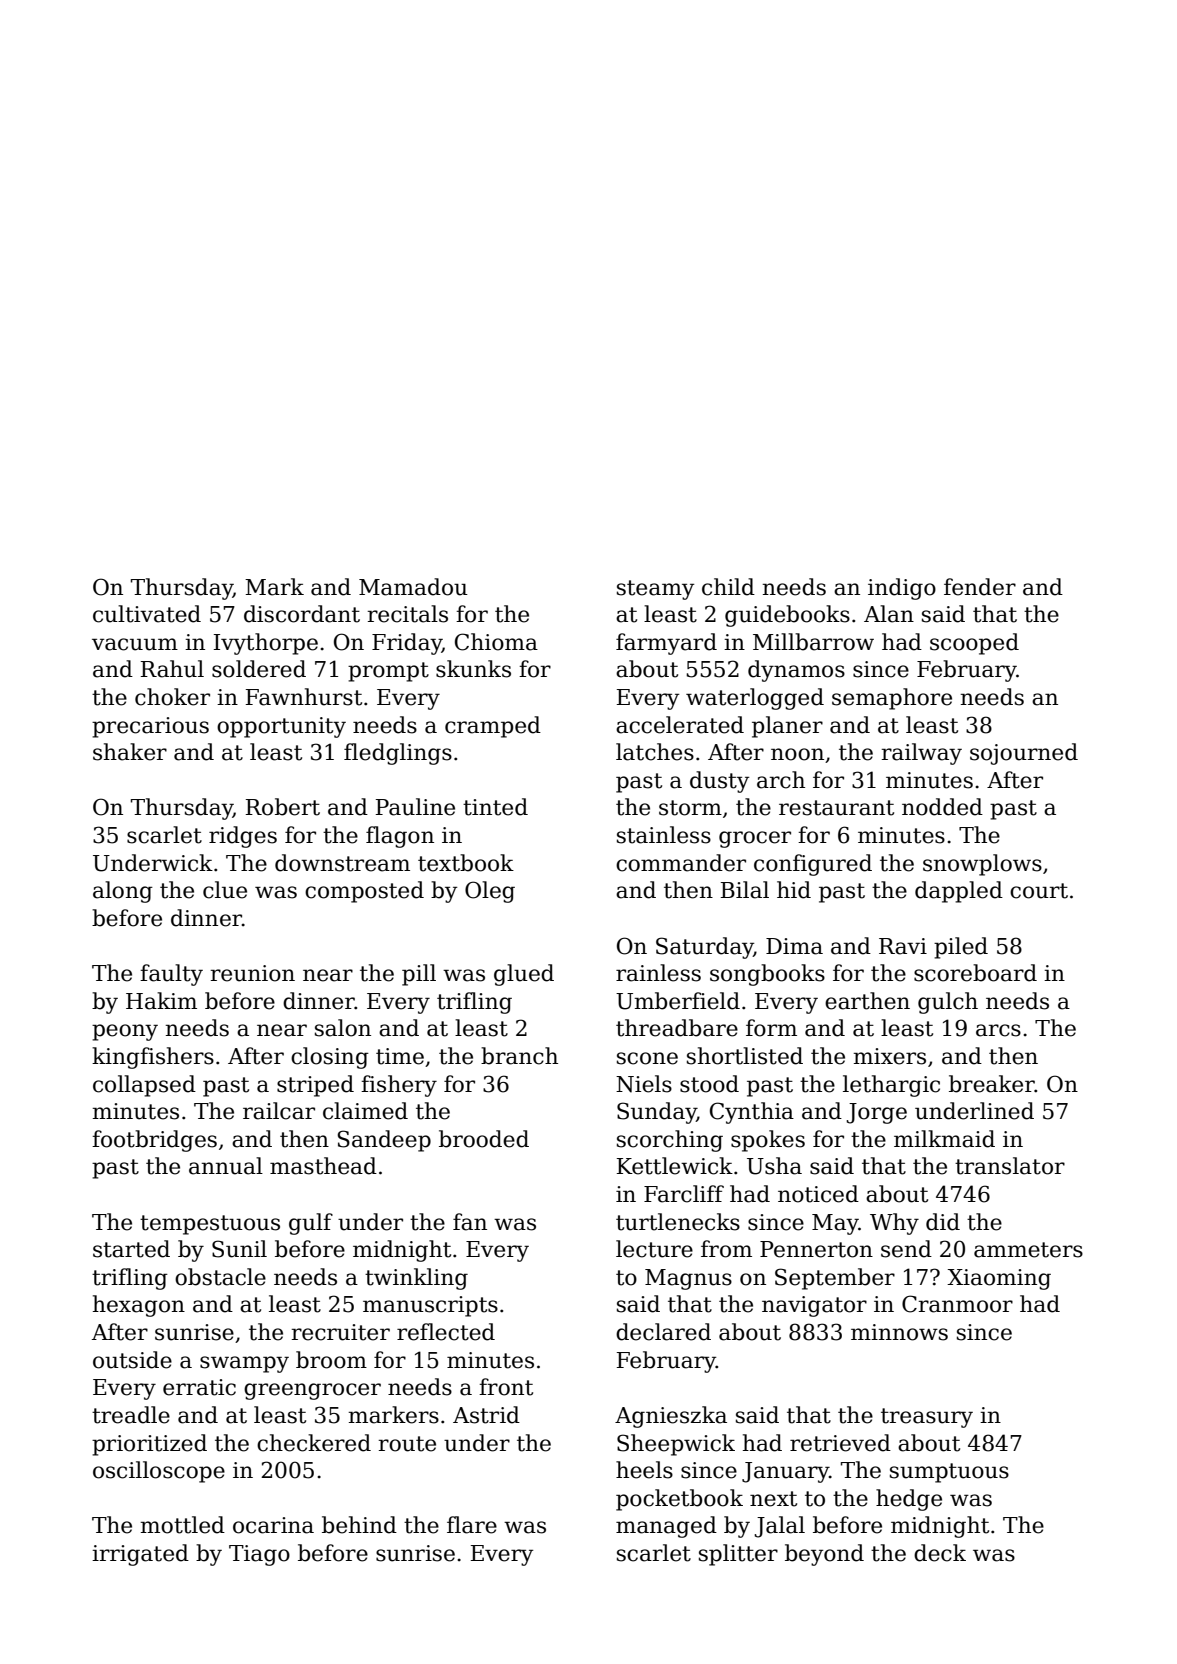 The width and height of the document is (1177, 1664). Describe the element at coordinates (259, 1555) in the document. I see `Tiago` at that location.
